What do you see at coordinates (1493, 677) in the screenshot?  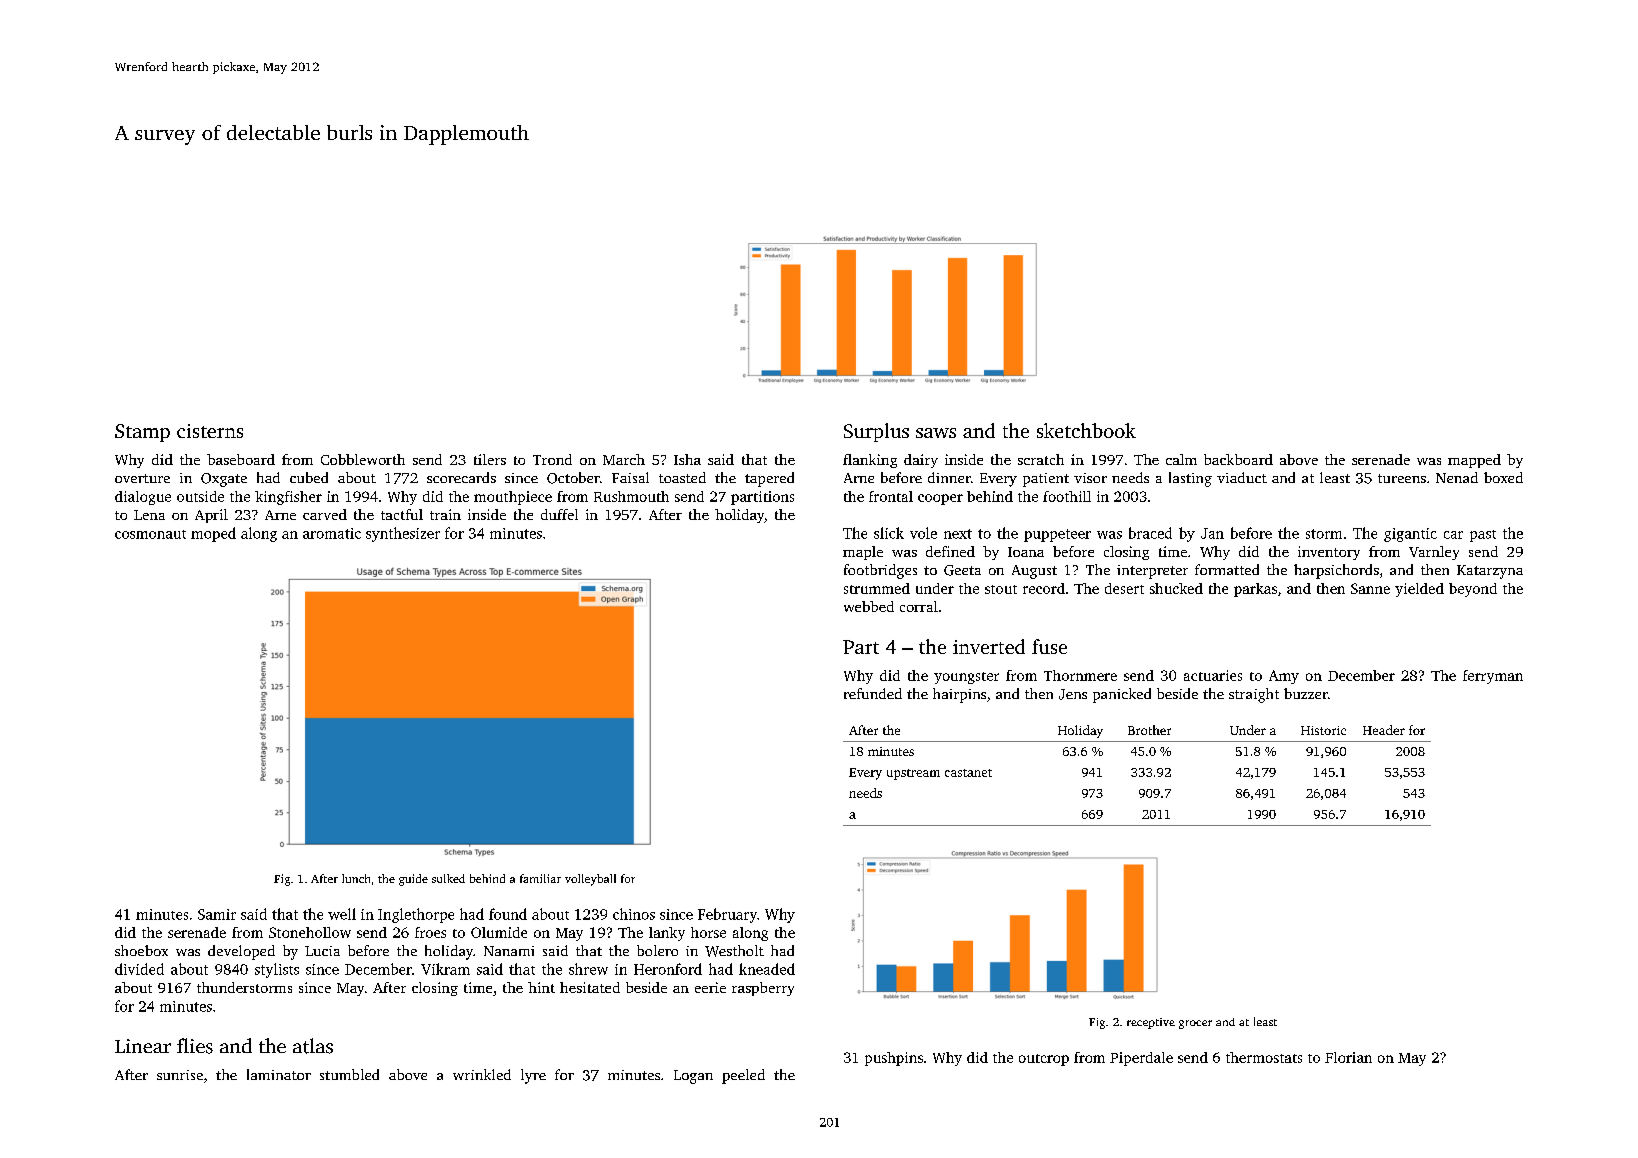 I see `ferryman` at bounding box center [1493, 677].
